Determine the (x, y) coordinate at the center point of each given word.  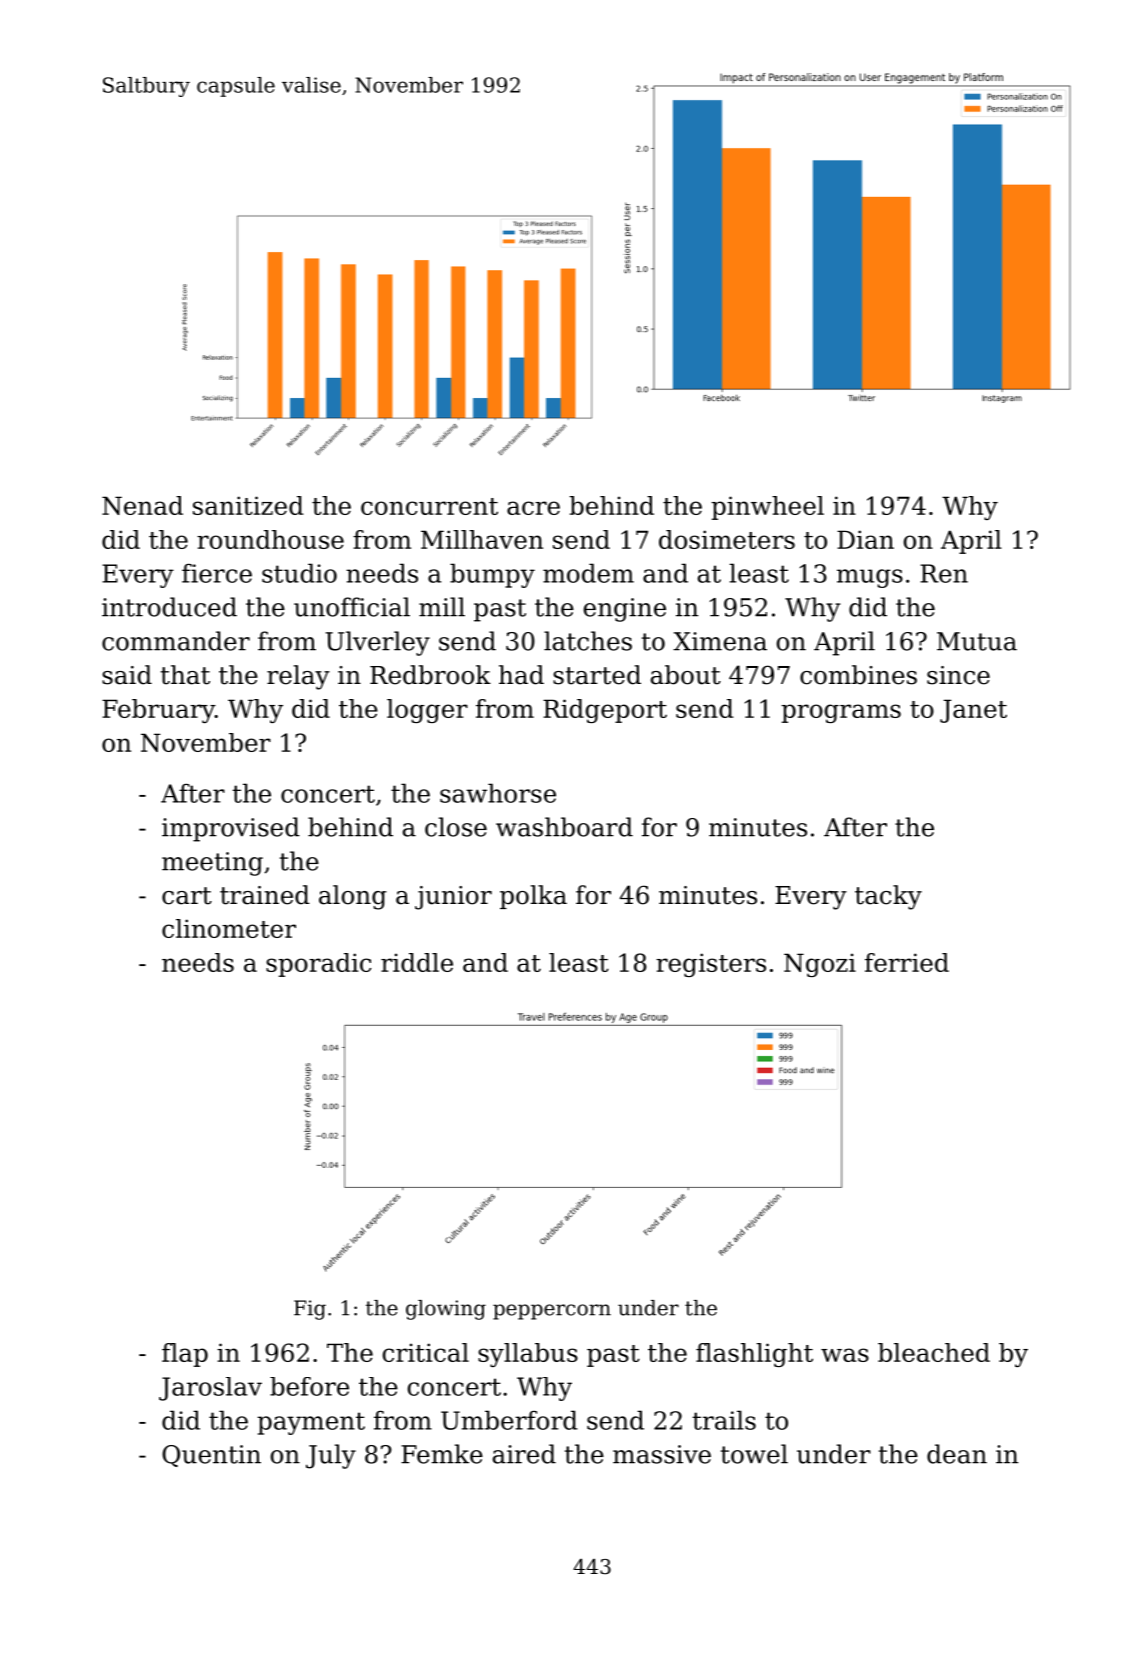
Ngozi (820, 965)
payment (311, 1423)
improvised (231, 829)
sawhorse (498, 793)
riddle (417, 962)
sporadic (318, 965)
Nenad (142, 505)
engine (625, 610)
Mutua (977, 641)
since (958, 675)
